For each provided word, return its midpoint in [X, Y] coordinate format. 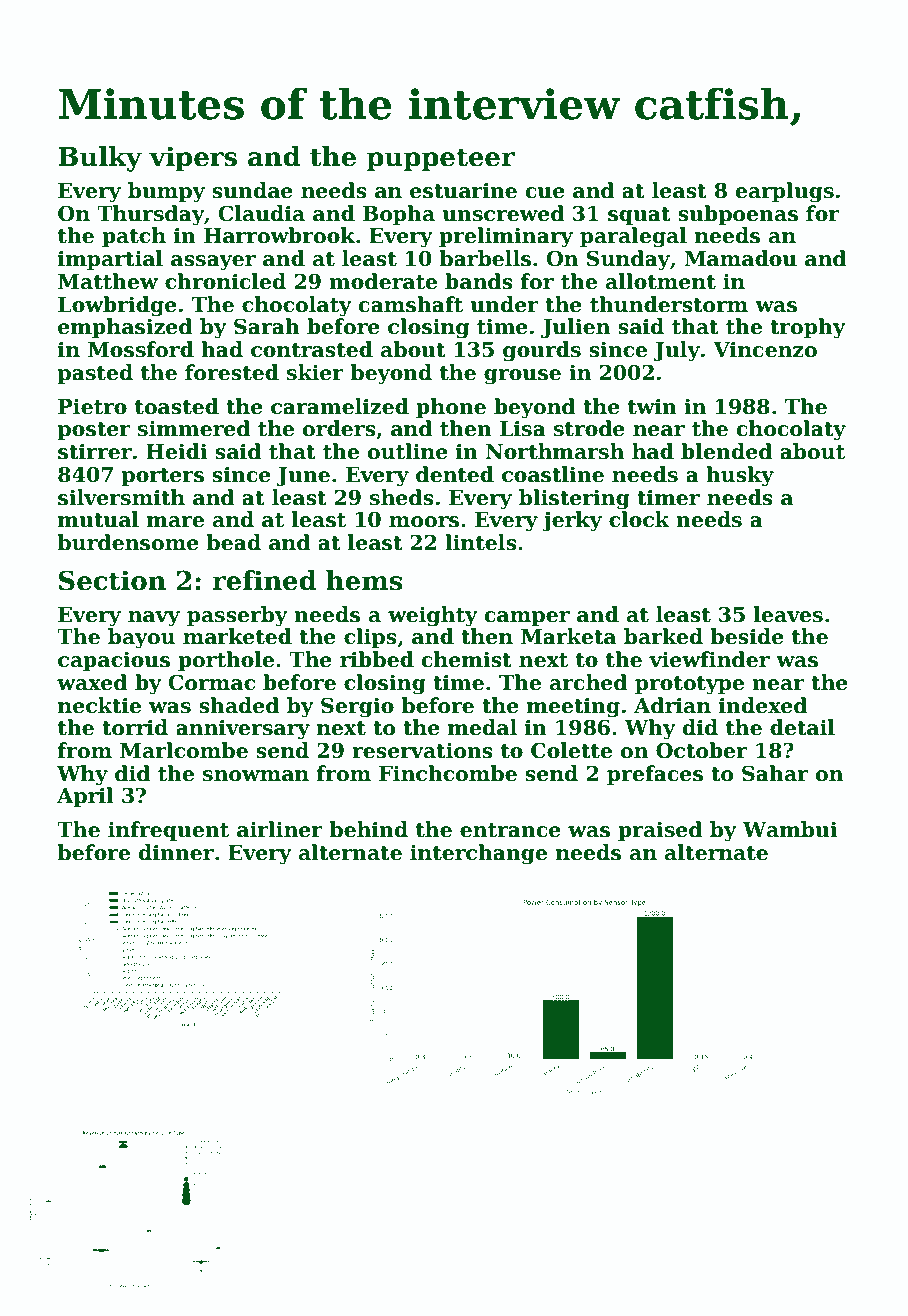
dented [455, 474]
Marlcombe [184, 750]
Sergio [357, 707]
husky [740, 476]
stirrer [95, 451]
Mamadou [741, 258]
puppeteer [441, 160]
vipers [193, 159]
